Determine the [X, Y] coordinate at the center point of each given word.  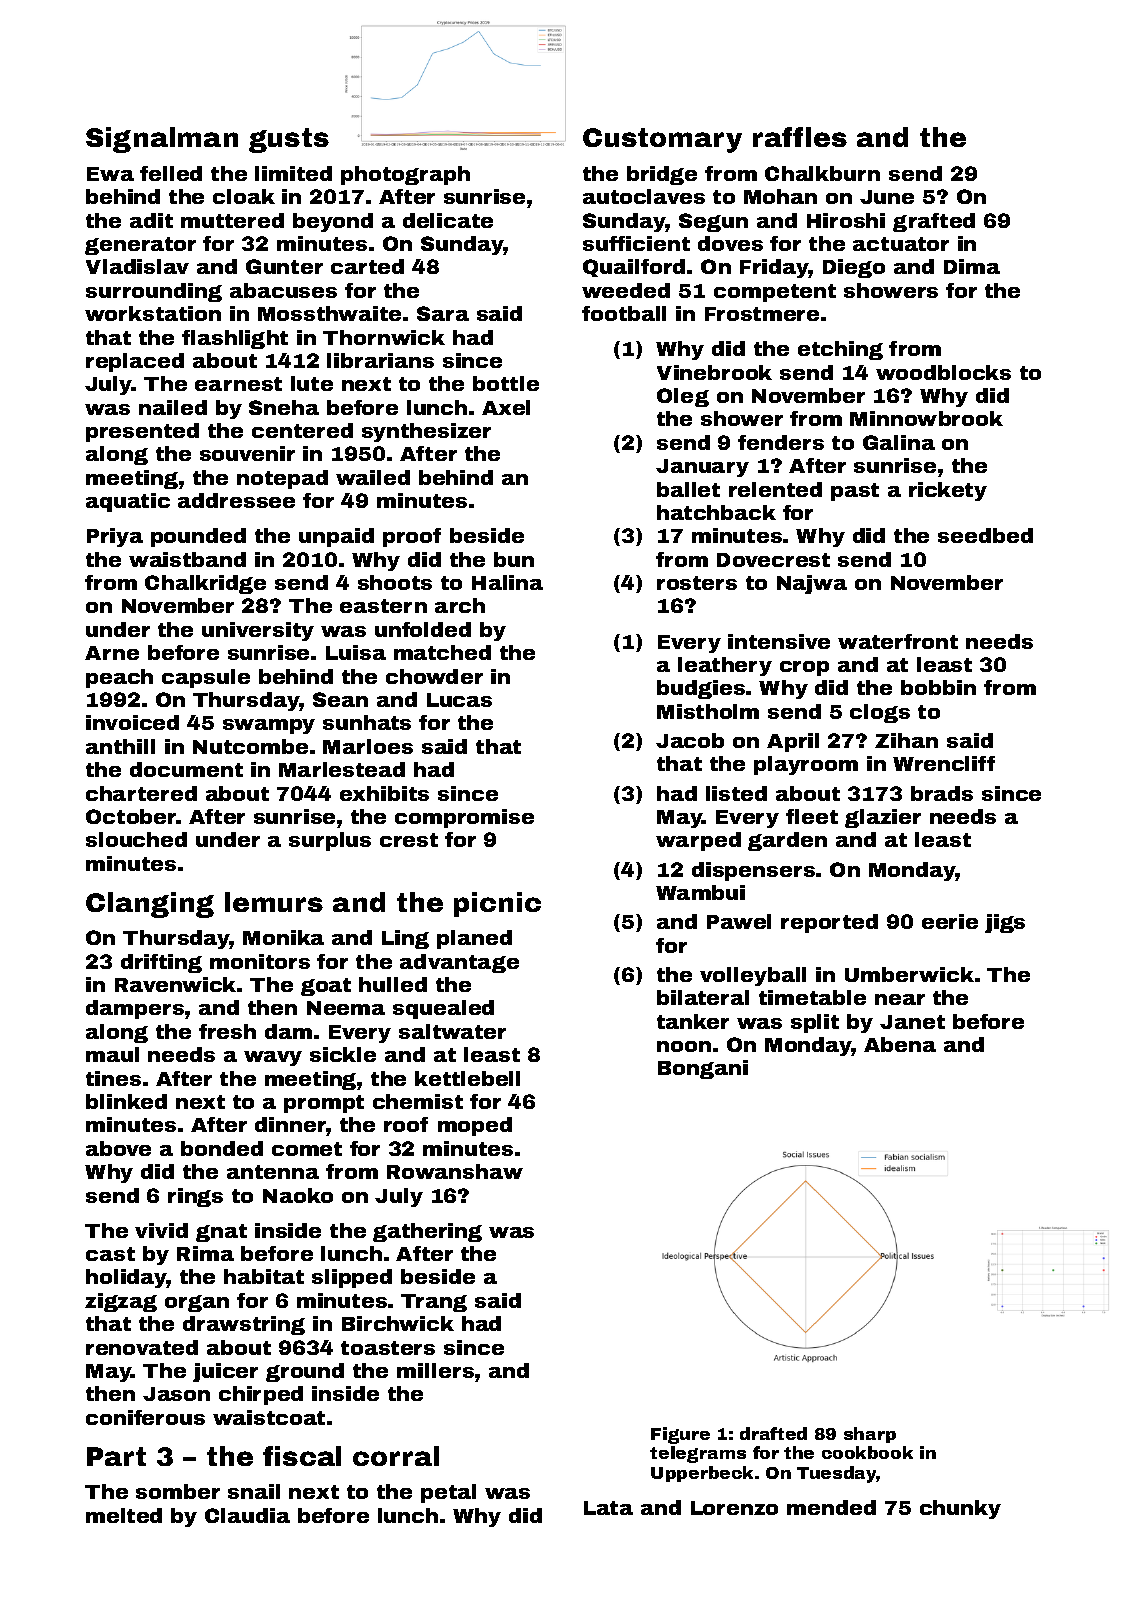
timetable [812, 997]
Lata [608, 1508]
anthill [120, 746]
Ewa [110, 174]
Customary [662, 140]
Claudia [247, 1515]
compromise [464, 818]
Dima [972, 266]
